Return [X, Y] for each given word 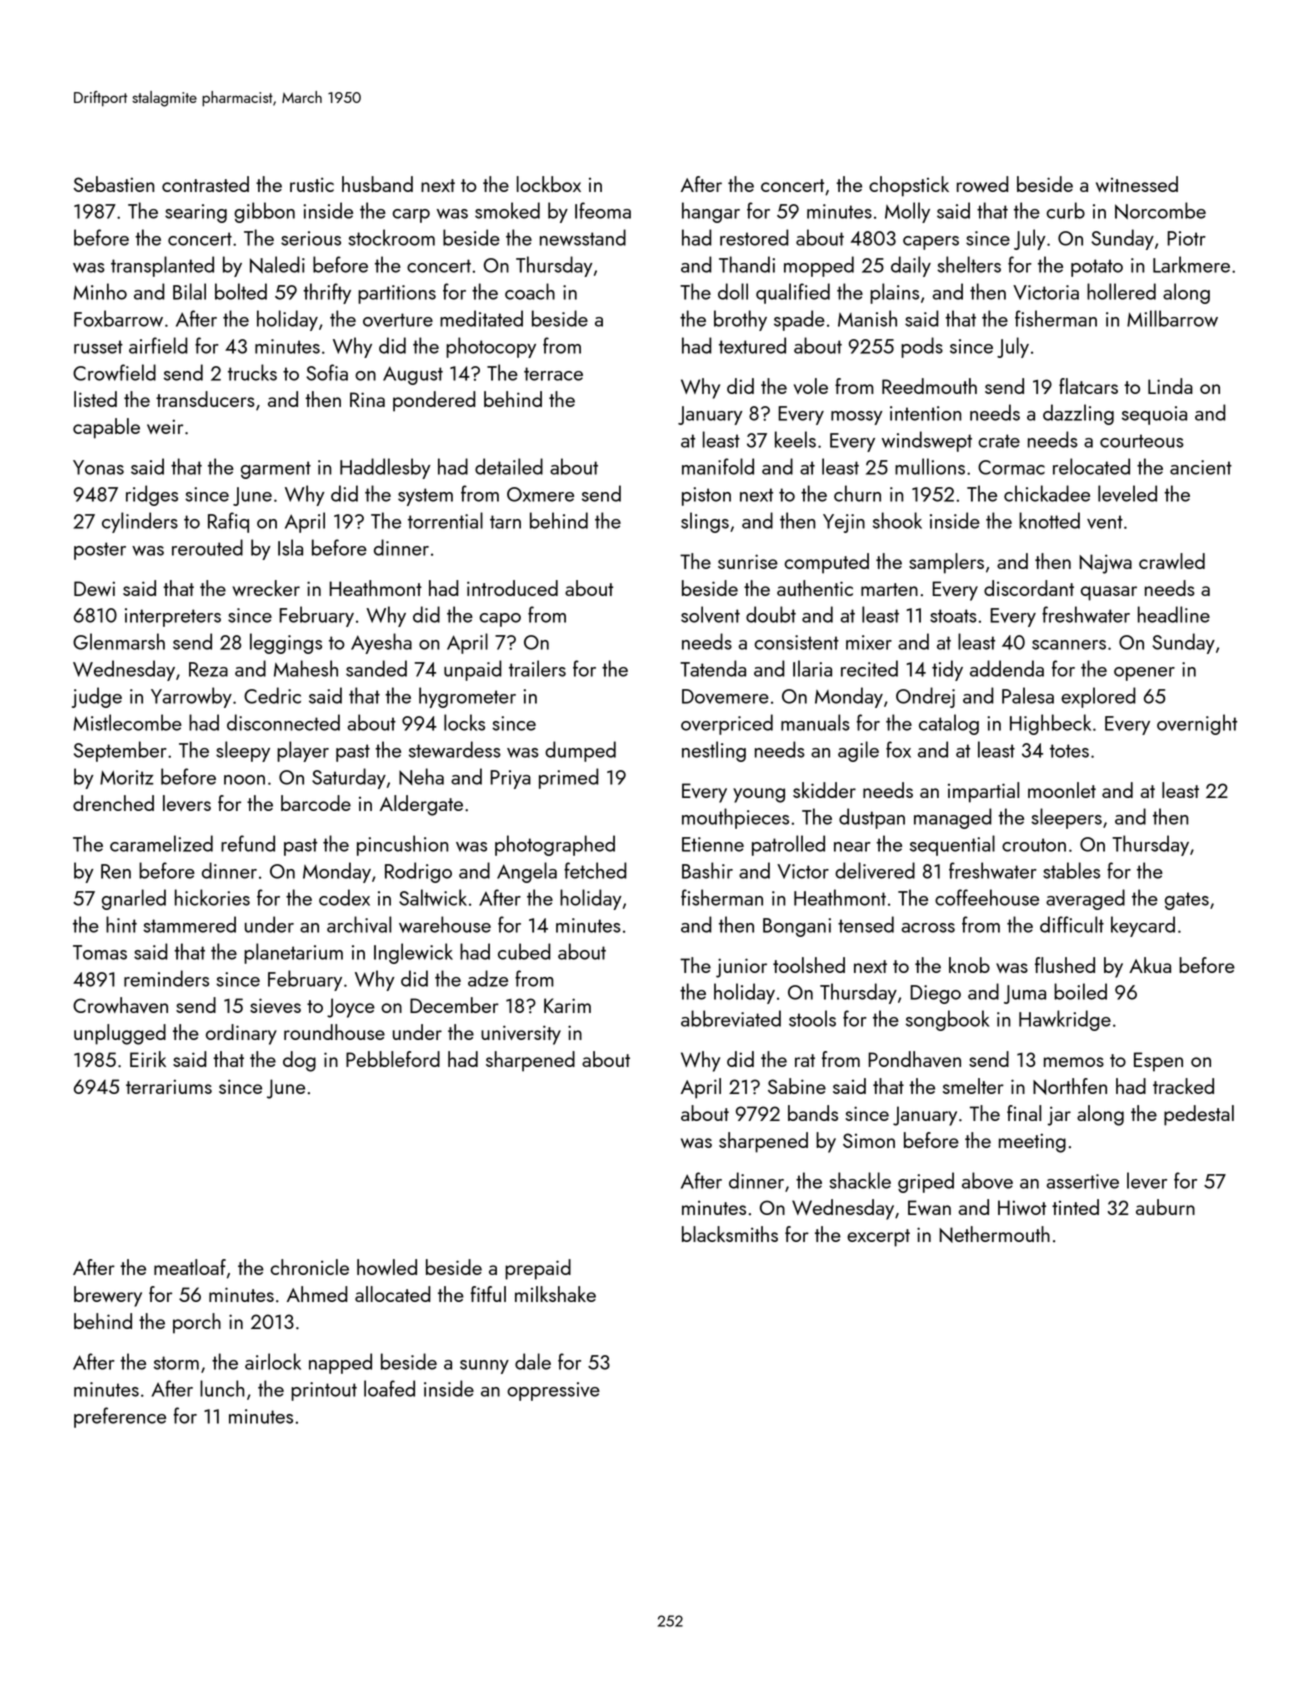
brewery [108, 1296]
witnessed [1137, 184]
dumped [580, 751]
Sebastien [114, 184]
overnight [1197, 724]
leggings [286, 643]
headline [1174, 614]
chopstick [909, 186]
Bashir [707, 870]
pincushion [402, 845]
